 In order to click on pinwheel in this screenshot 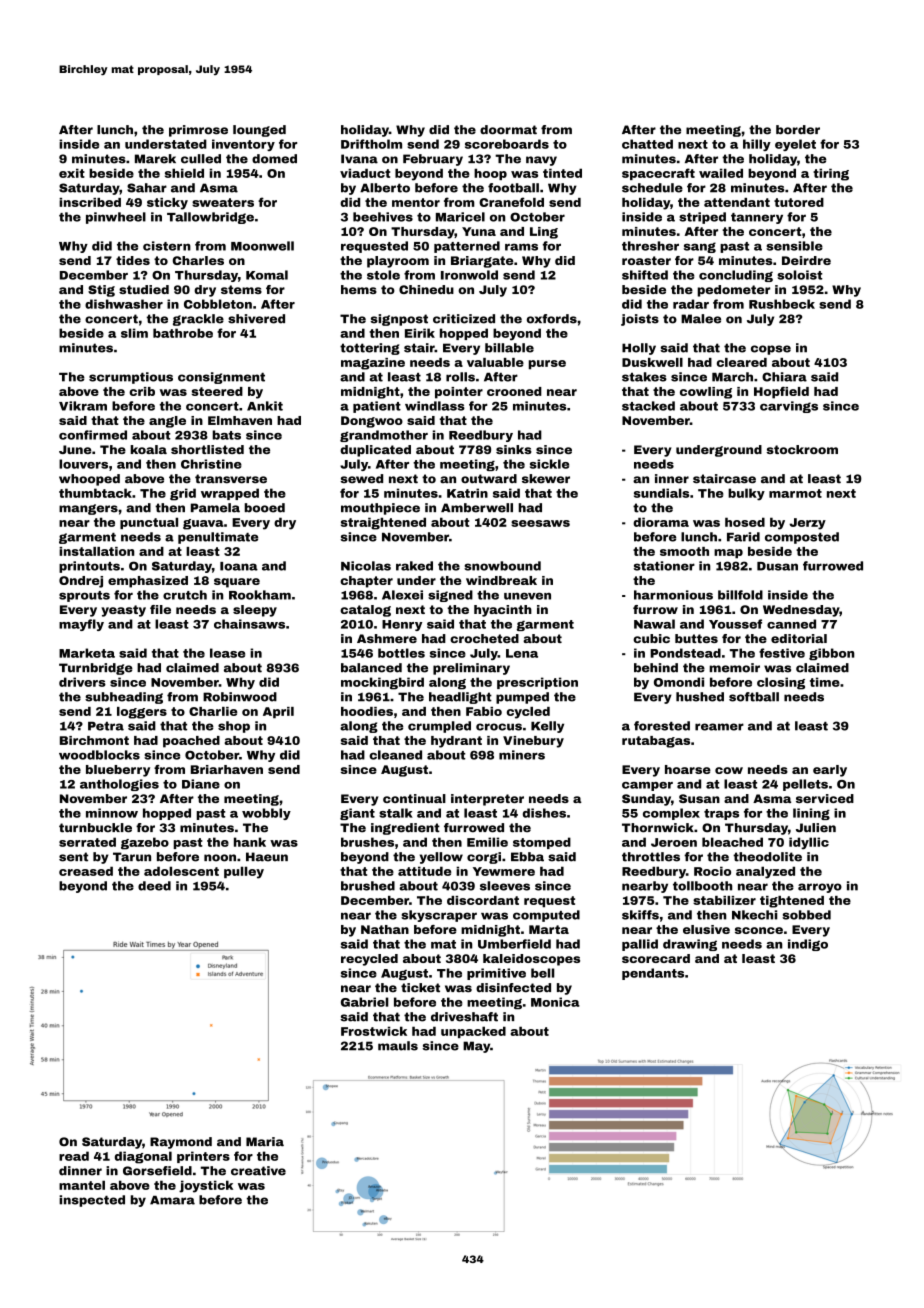, I will do `click(116, 218)`.
